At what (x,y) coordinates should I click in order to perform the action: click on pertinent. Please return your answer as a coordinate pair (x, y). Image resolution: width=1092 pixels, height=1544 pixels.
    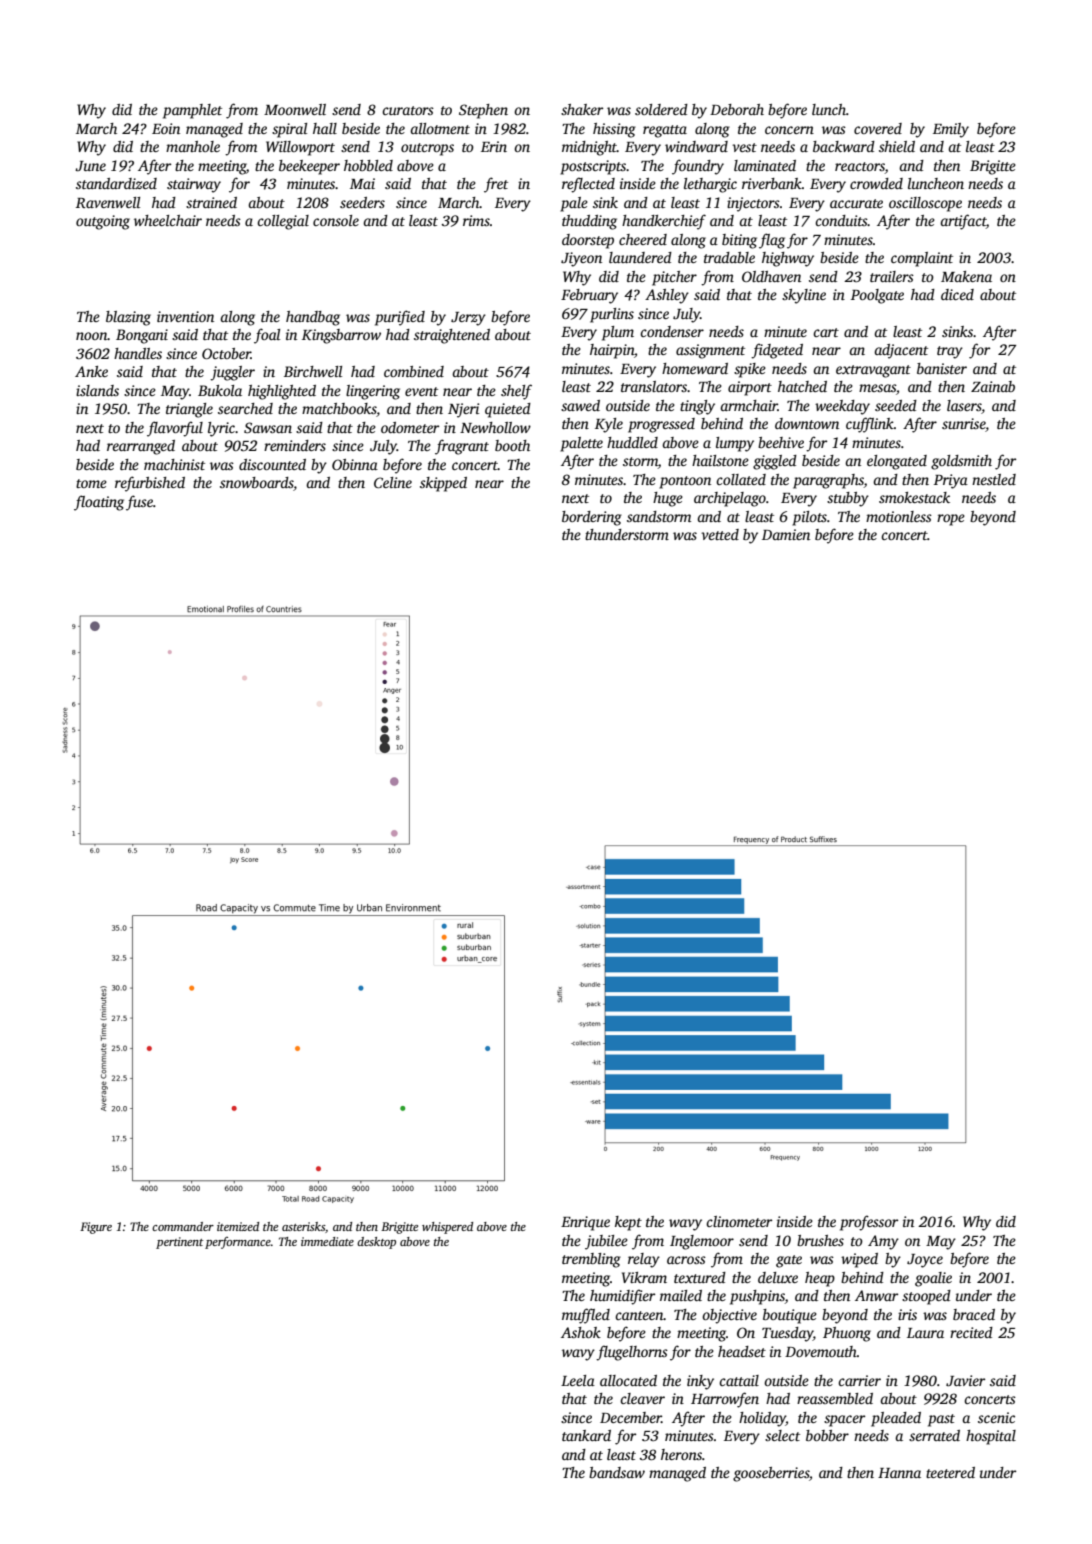
    Looking at the image, I should click on (179, 1243).
